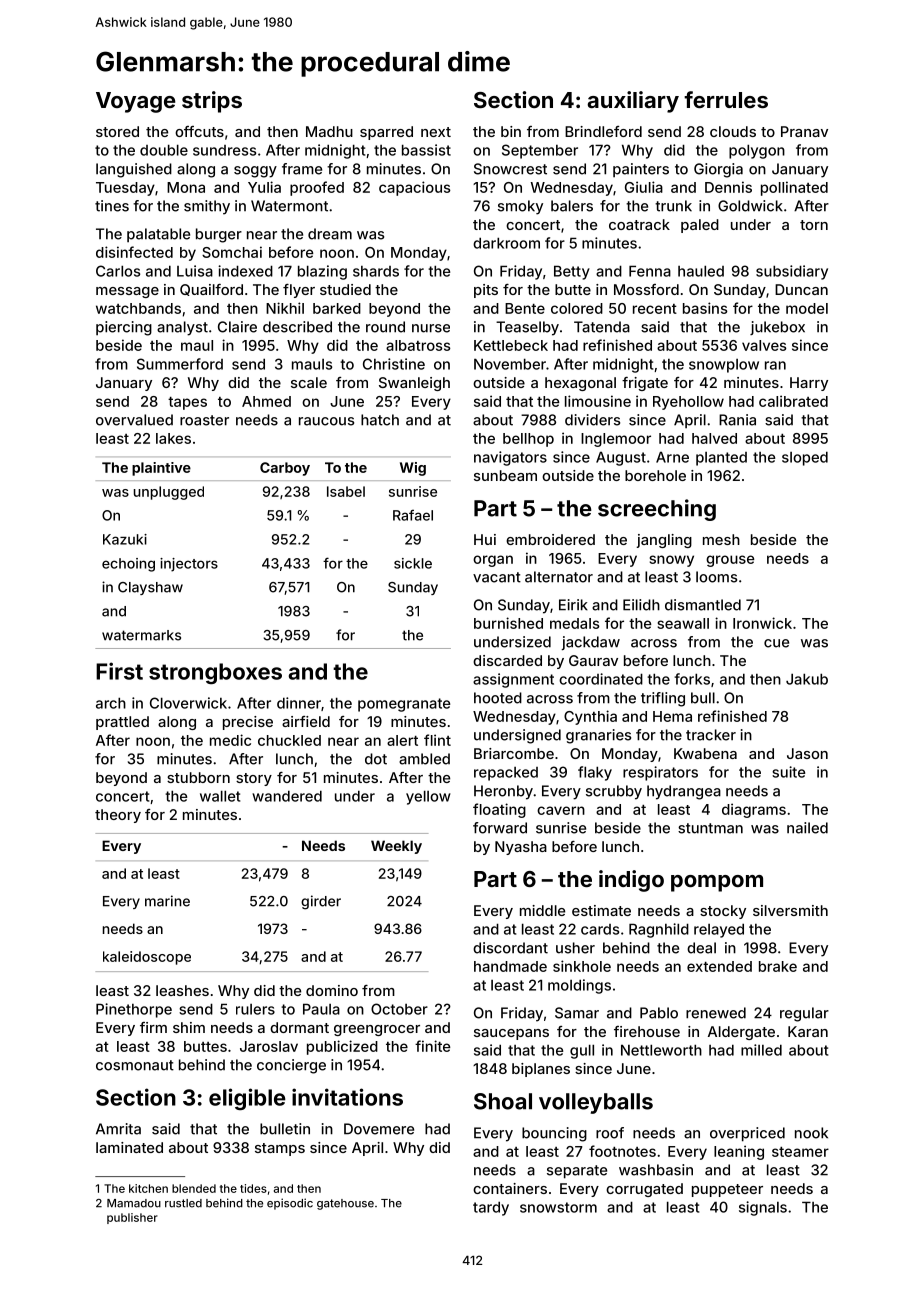  I want to click on ferrules, so click(726, 99).
